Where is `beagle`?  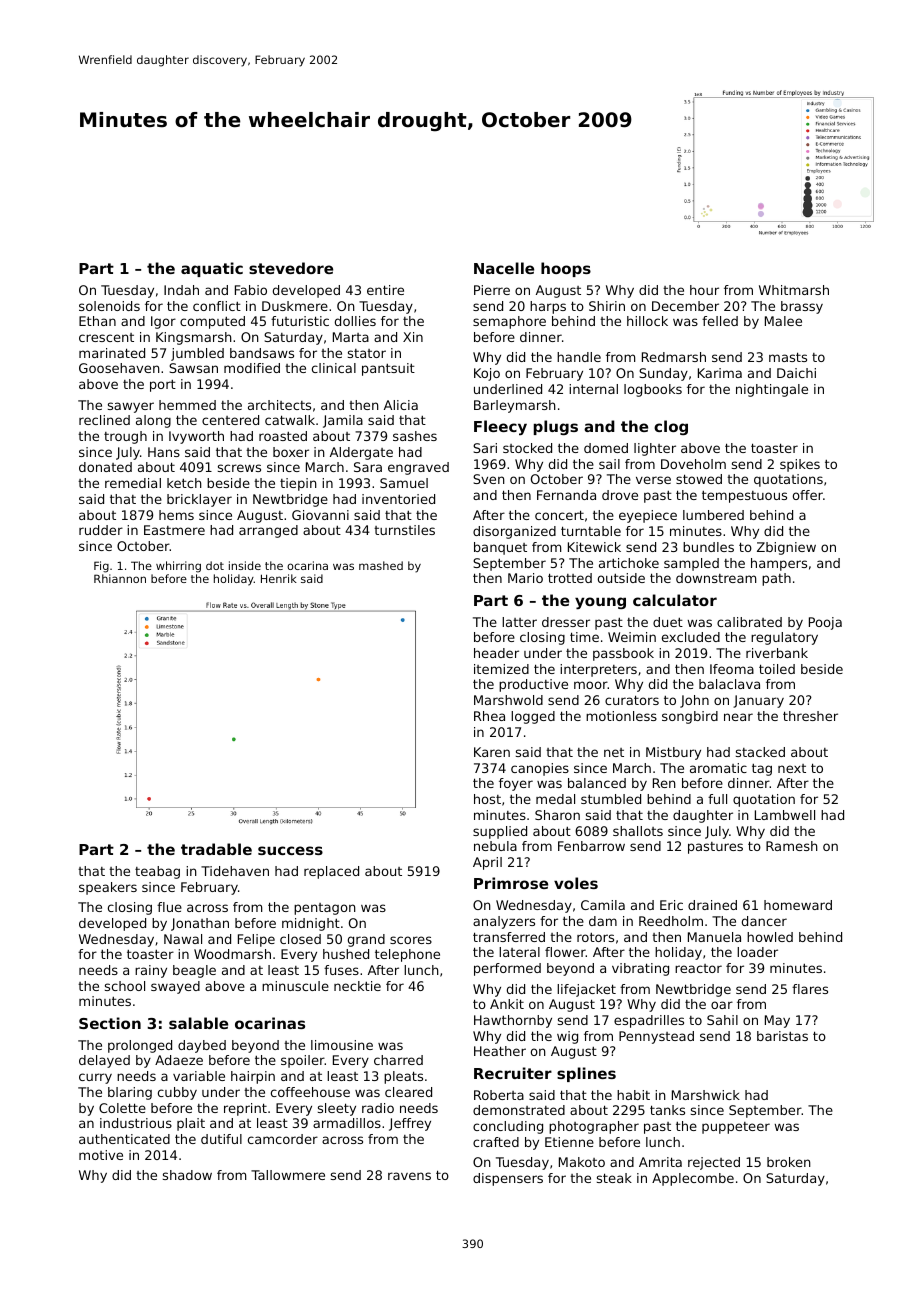 beagle is located at coordinates (194, 971).
